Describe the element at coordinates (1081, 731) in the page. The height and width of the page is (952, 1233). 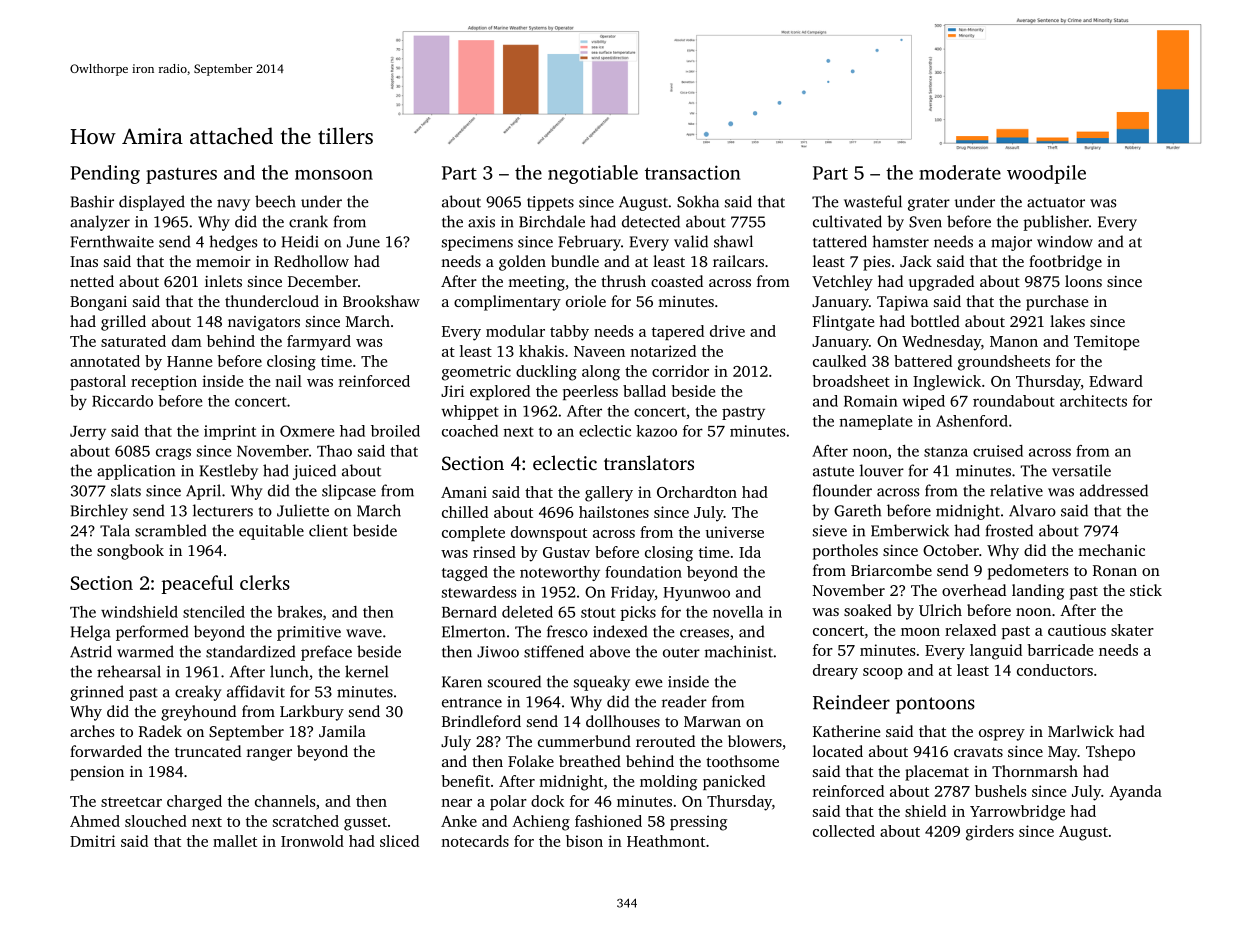
I see `Marlwick` at that location.
